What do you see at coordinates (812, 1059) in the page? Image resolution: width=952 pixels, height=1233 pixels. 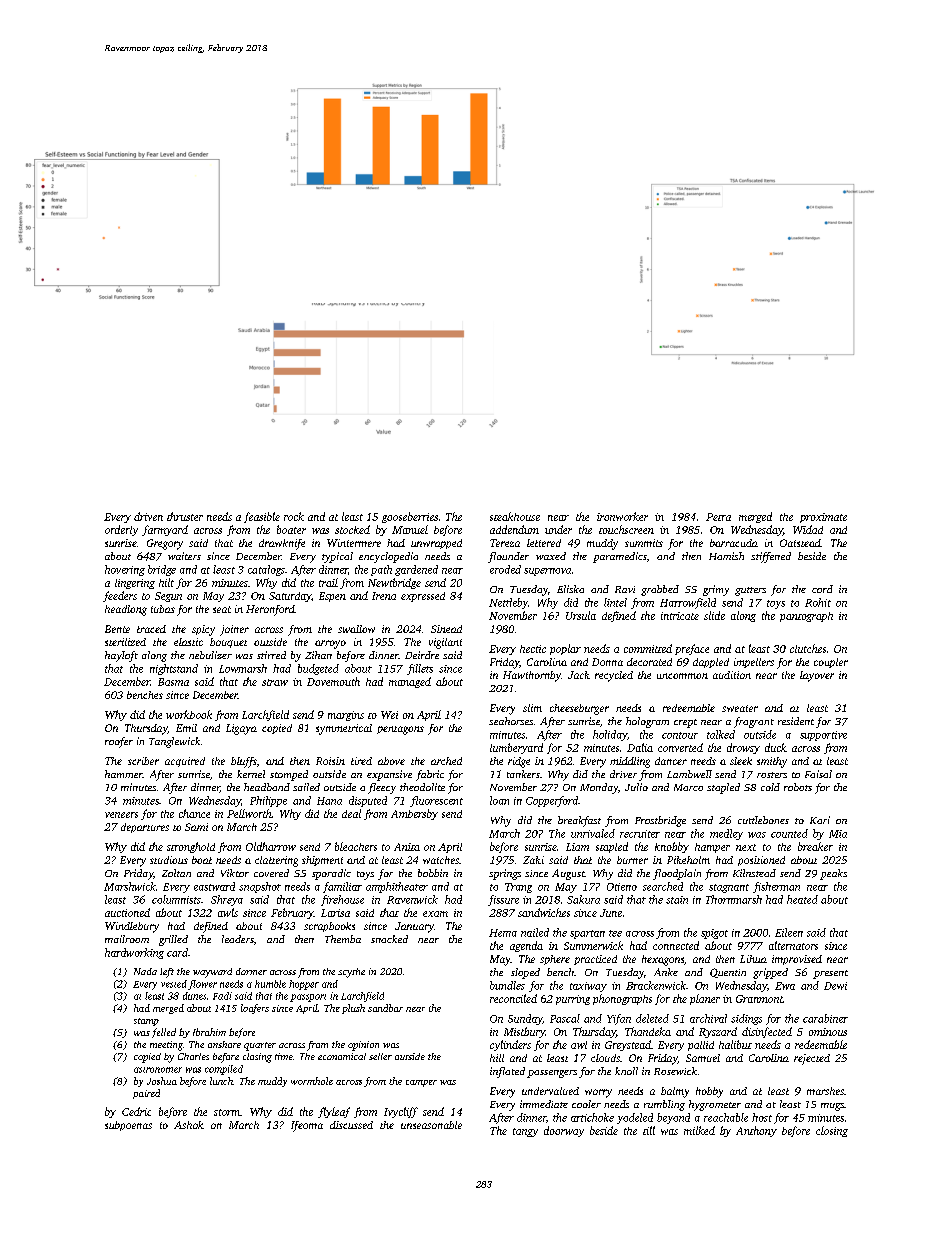 I see `rejected` at bounding box center [812, 1059].
